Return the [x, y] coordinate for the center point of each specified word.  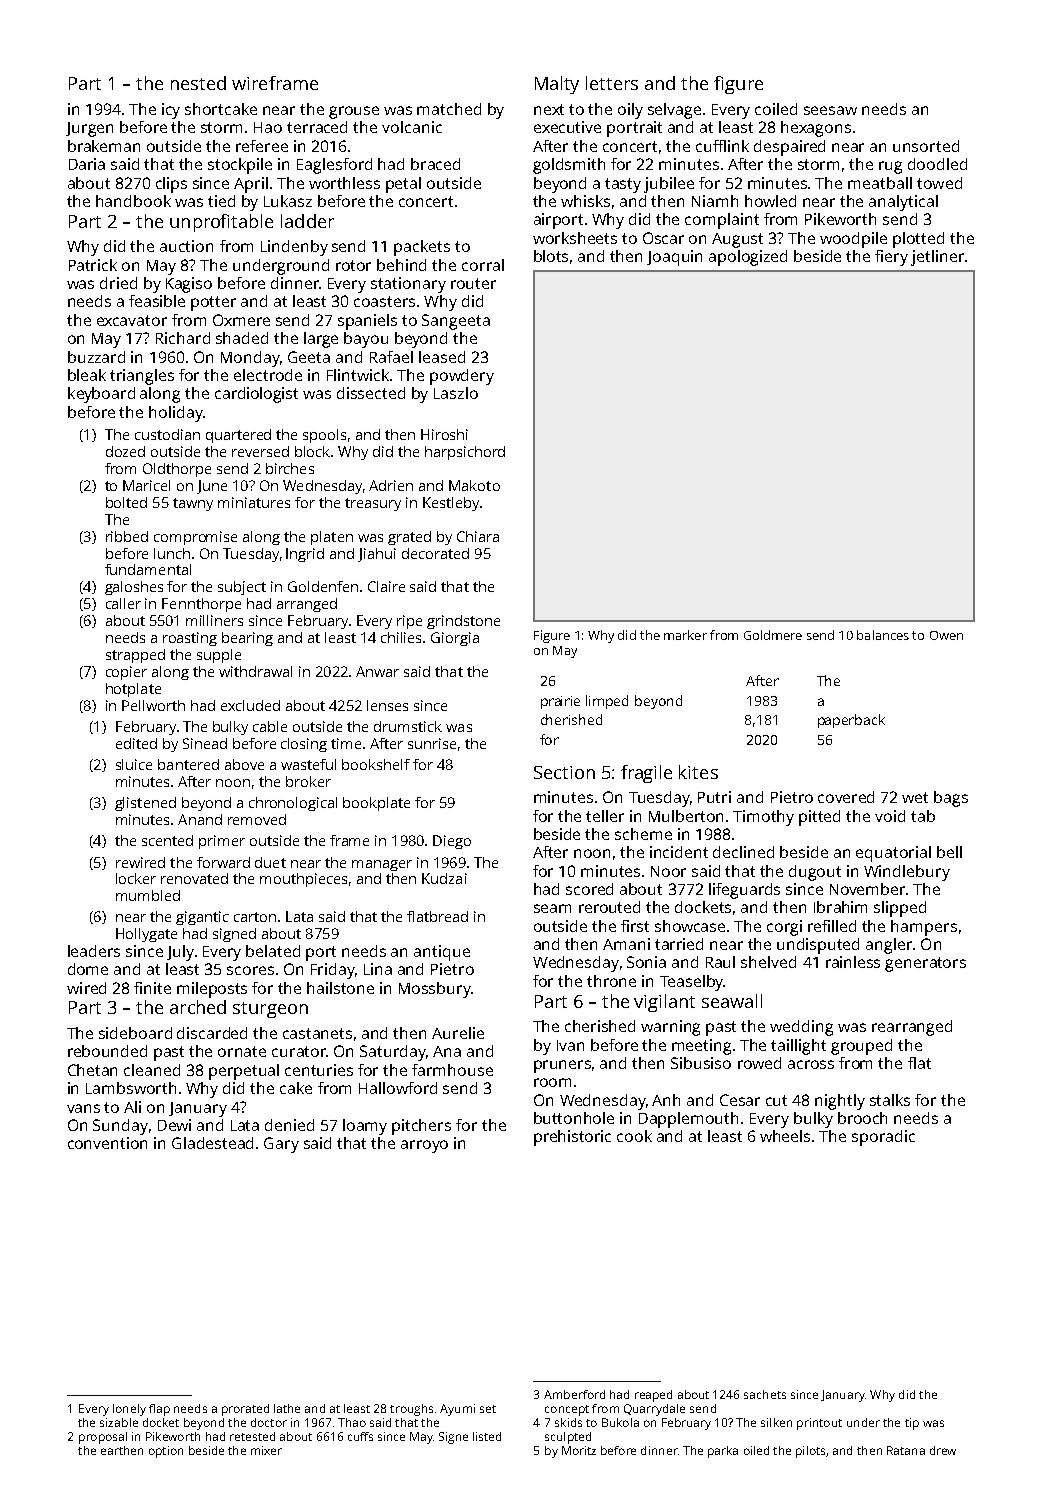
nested [198, 83]
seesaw [830, 110]
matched [449, 109]
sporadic [883, 1138]
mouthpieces [303, 880]
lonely [129, 1410]
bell [949, 852]
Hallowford [398, 1088]
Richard [183, 338]
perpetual [244, 1072]
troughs [411, 1410]
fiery [891, 258]
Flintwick [358, 375]
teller [605, 816]
